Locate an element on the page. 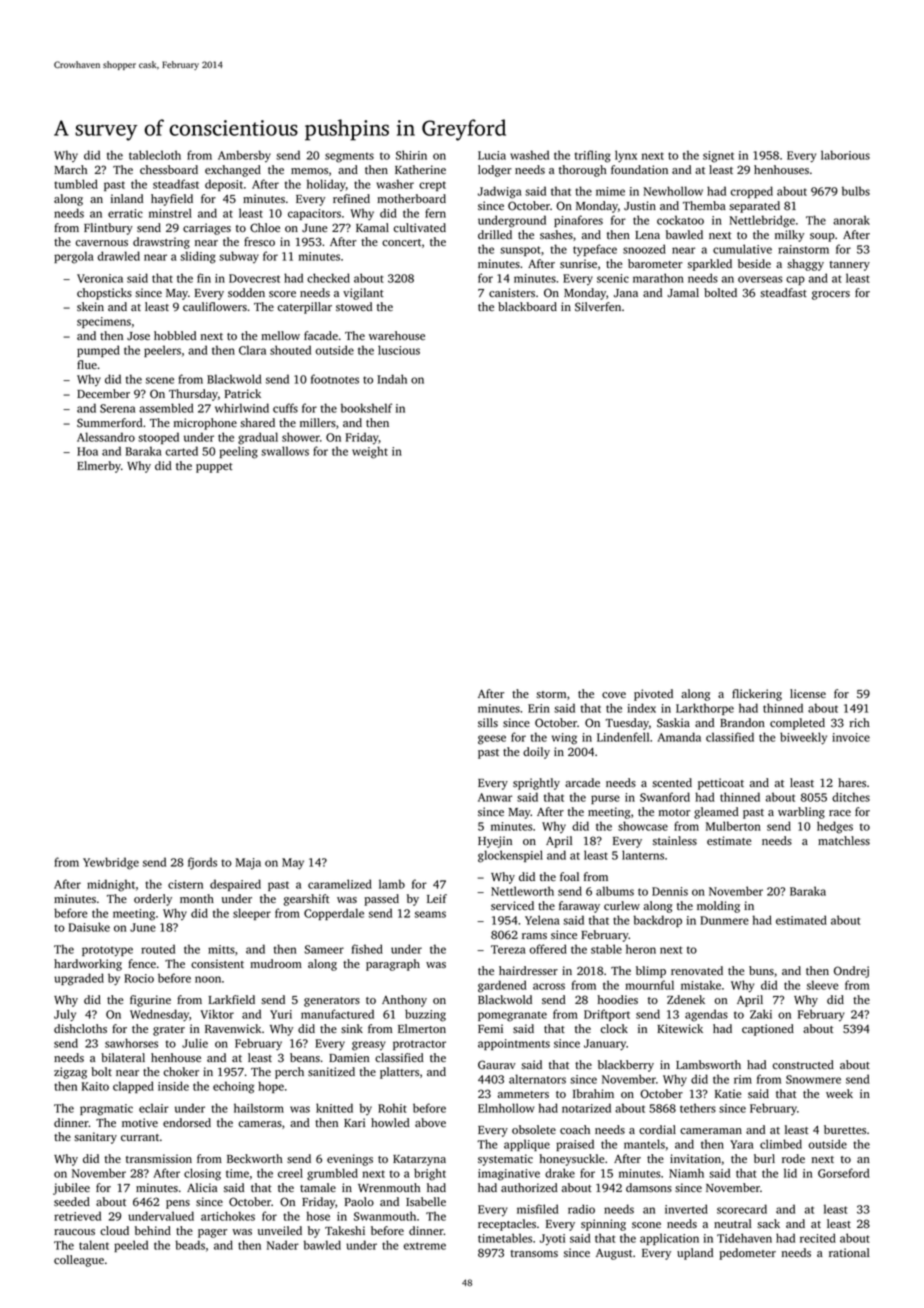  signet is located at coordinates (718, 157).
